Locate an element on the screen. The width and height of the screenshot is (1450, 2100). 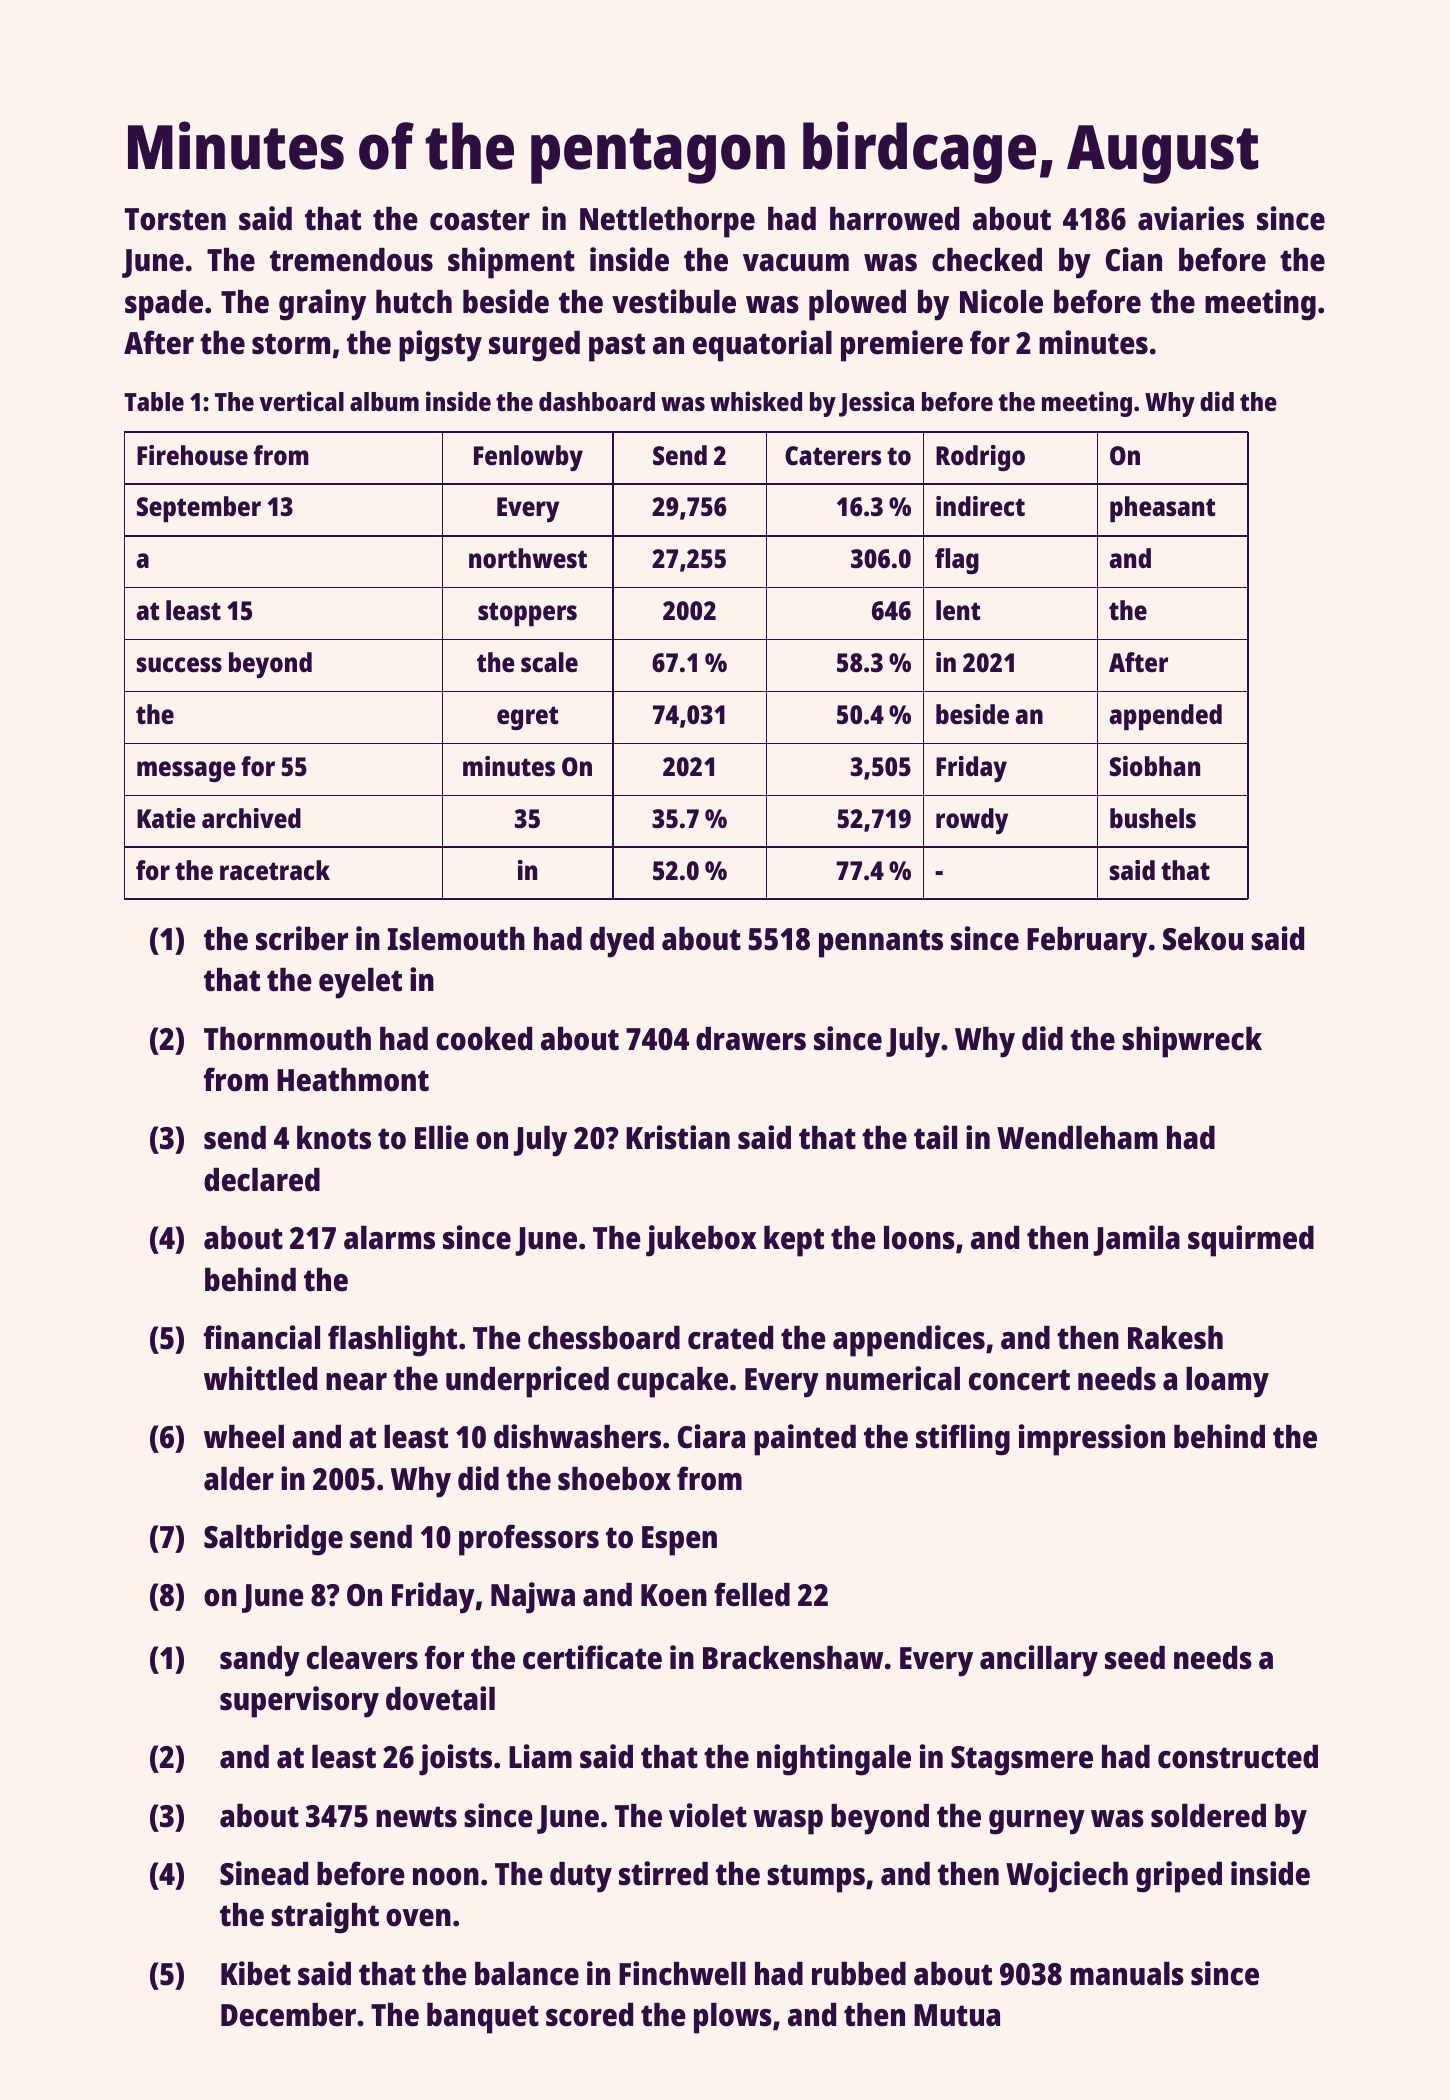
Nettlethorpe is located at coordinates (667, 222).
